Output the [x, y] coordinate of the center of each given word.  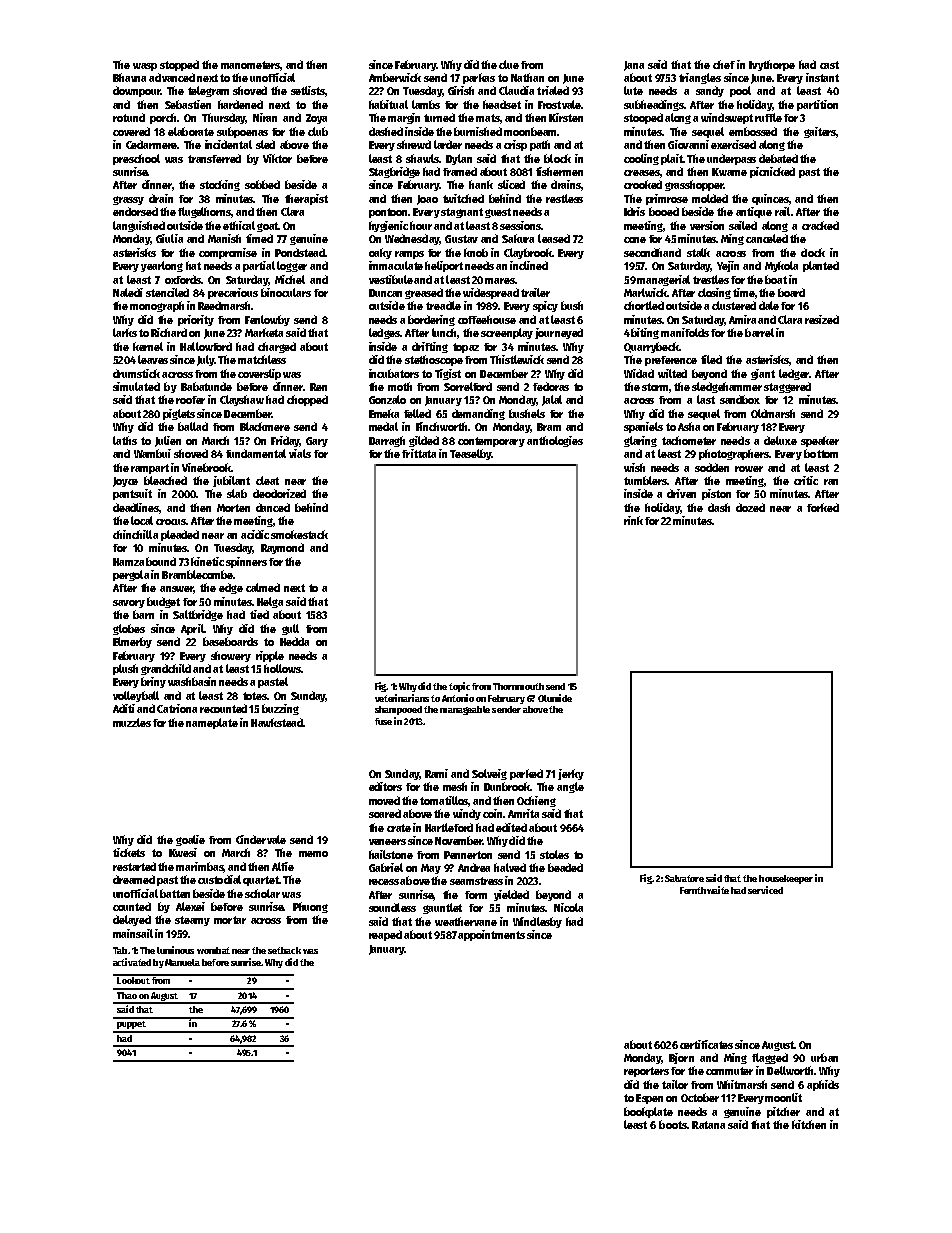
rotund [129, 117]
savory [129, 604]
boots [673, 1124]
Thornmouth [518, 686]
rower [749, 469]
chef [724, 64]
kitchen [809, 1124]
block [557, 158]
